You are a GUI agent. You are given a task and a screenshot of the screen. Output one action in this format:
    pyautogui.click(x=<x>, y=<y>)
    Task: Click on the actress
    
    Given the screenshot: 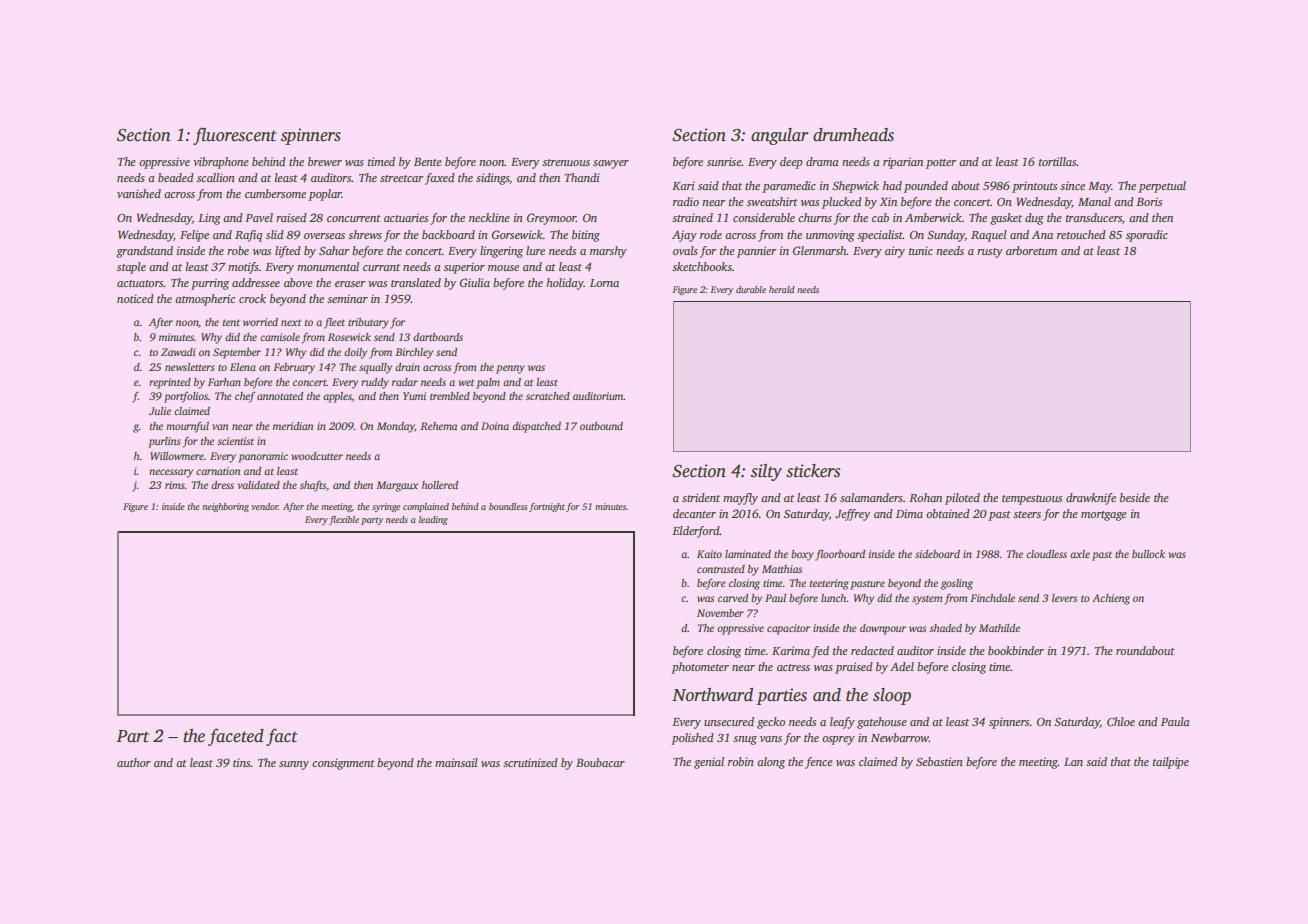 What is the action you would take?
    pyautogui.click(x=793, y=667)
